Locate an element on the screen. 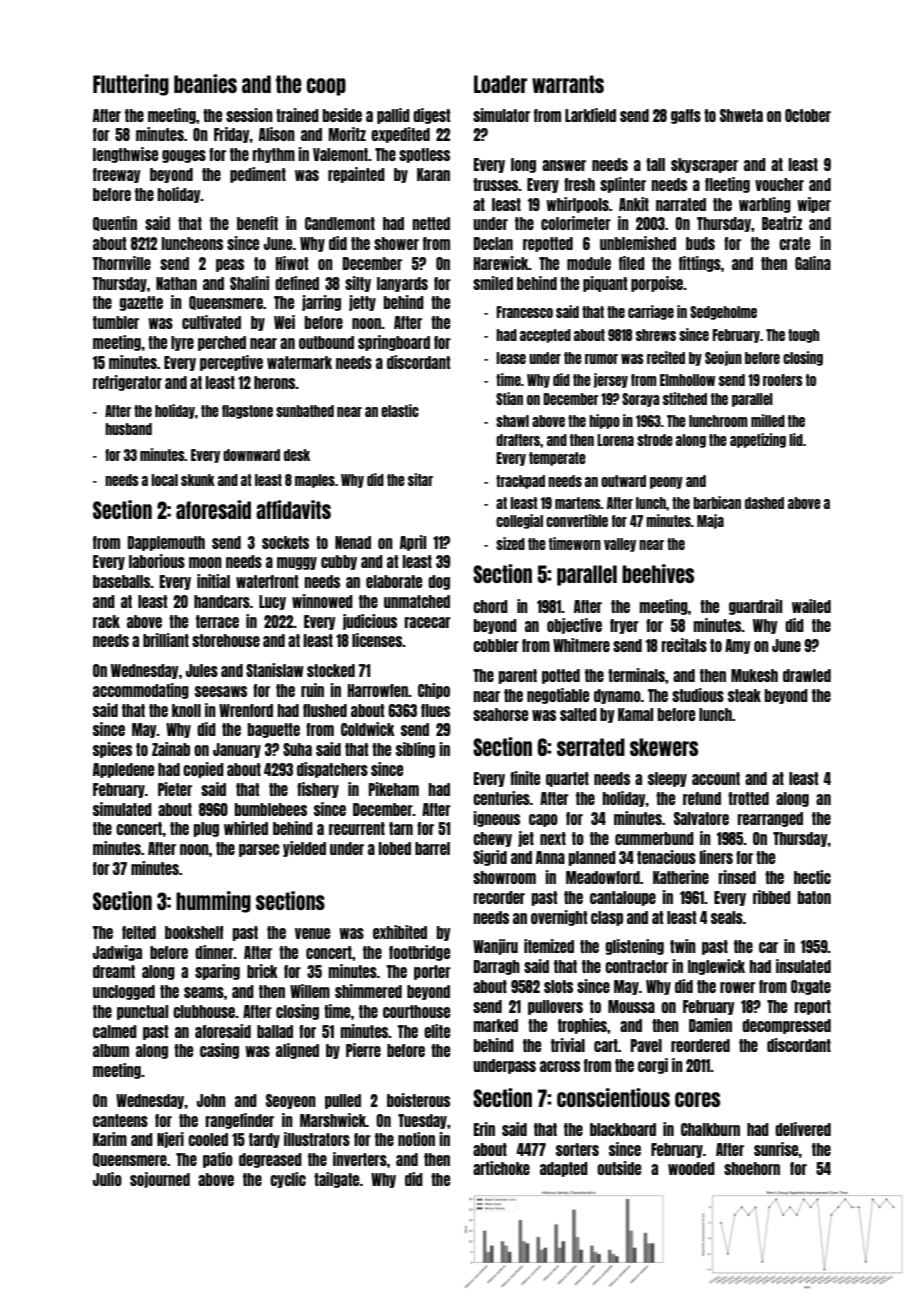 The height and width of the screenshot is (1308, 924). cyclic is located at coordinates (288, 1180).
